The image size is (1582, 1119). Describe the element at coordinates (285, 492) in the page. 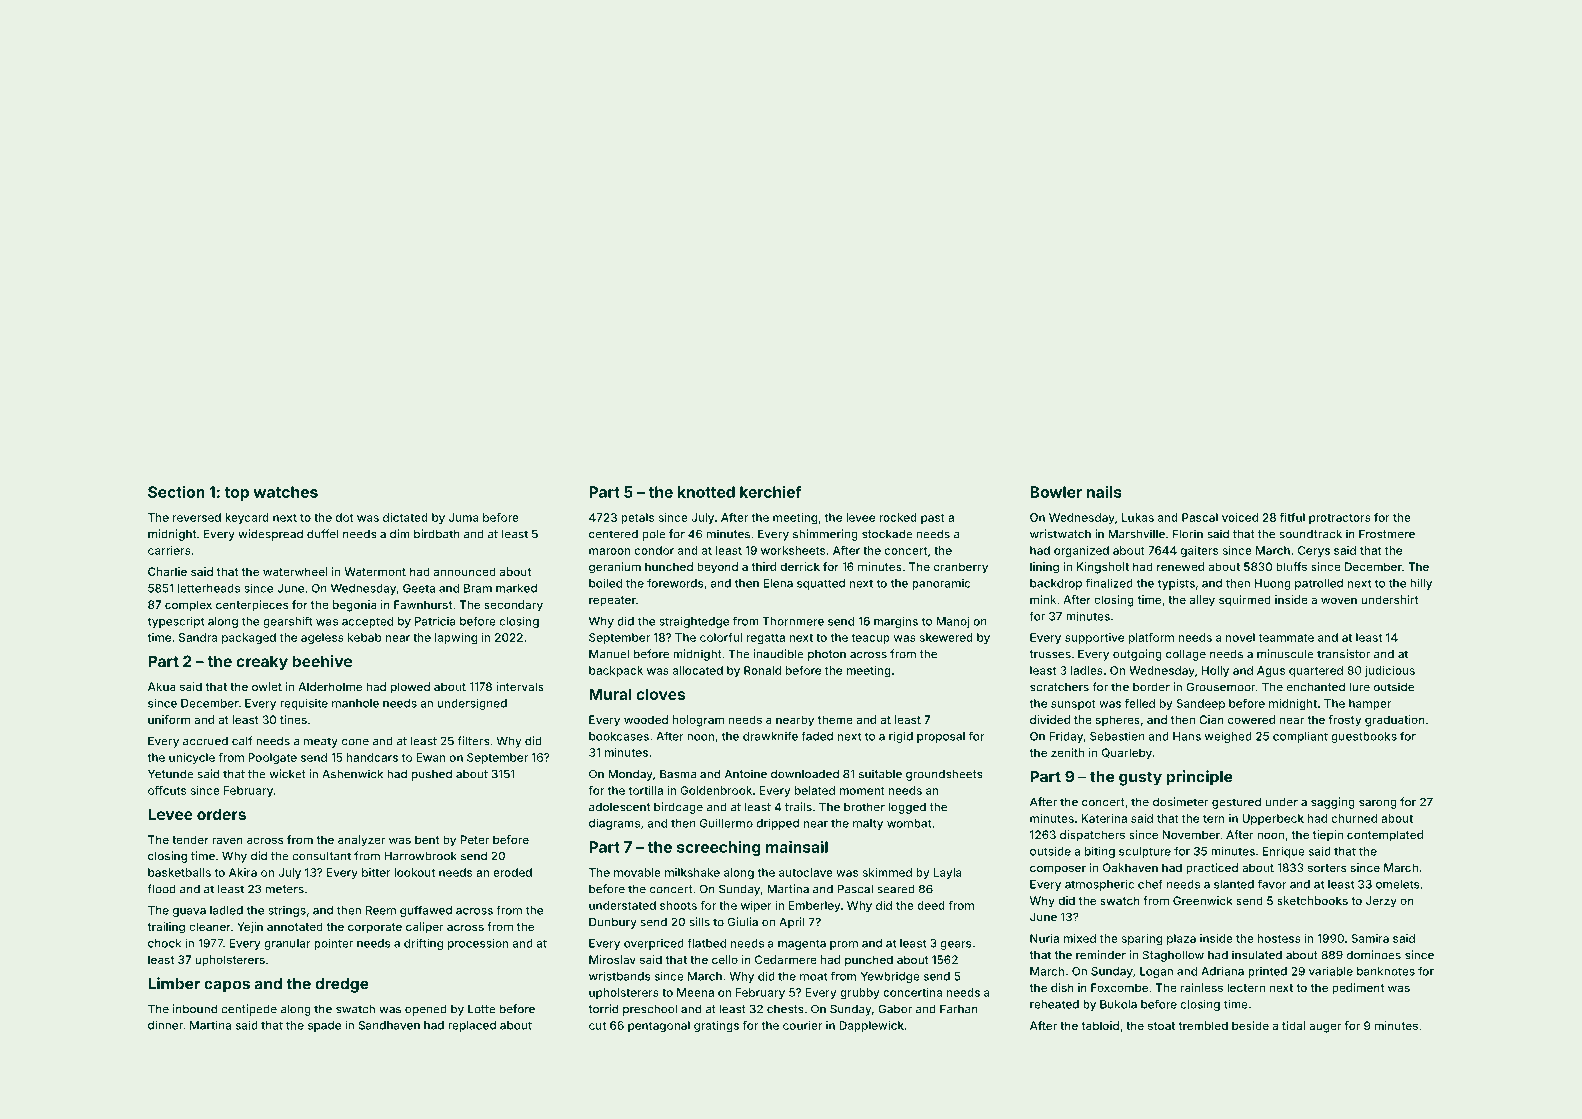

I see `watches` at that location.
